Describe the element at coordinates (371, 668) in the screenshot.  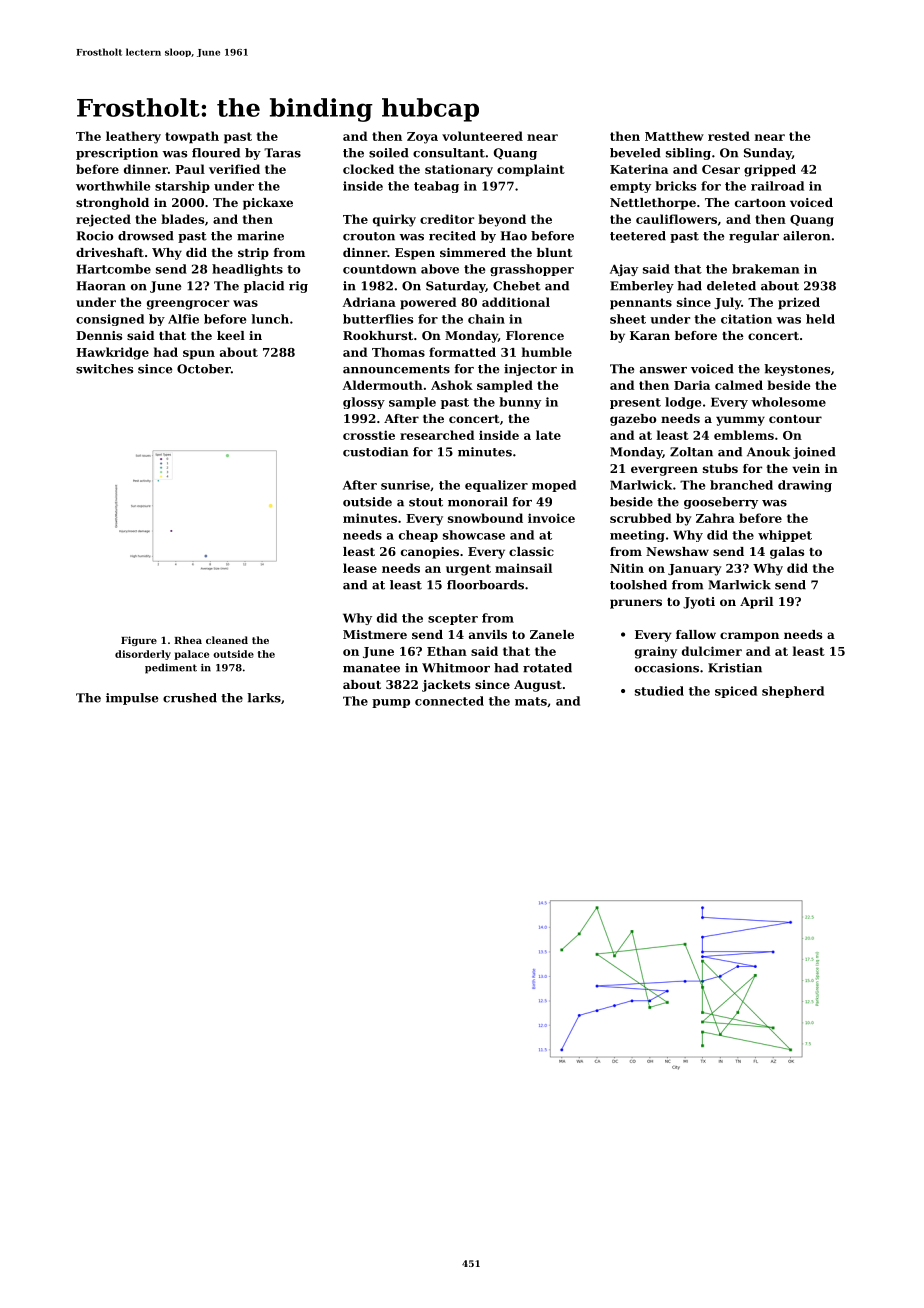
I see `manatee` at that location.
